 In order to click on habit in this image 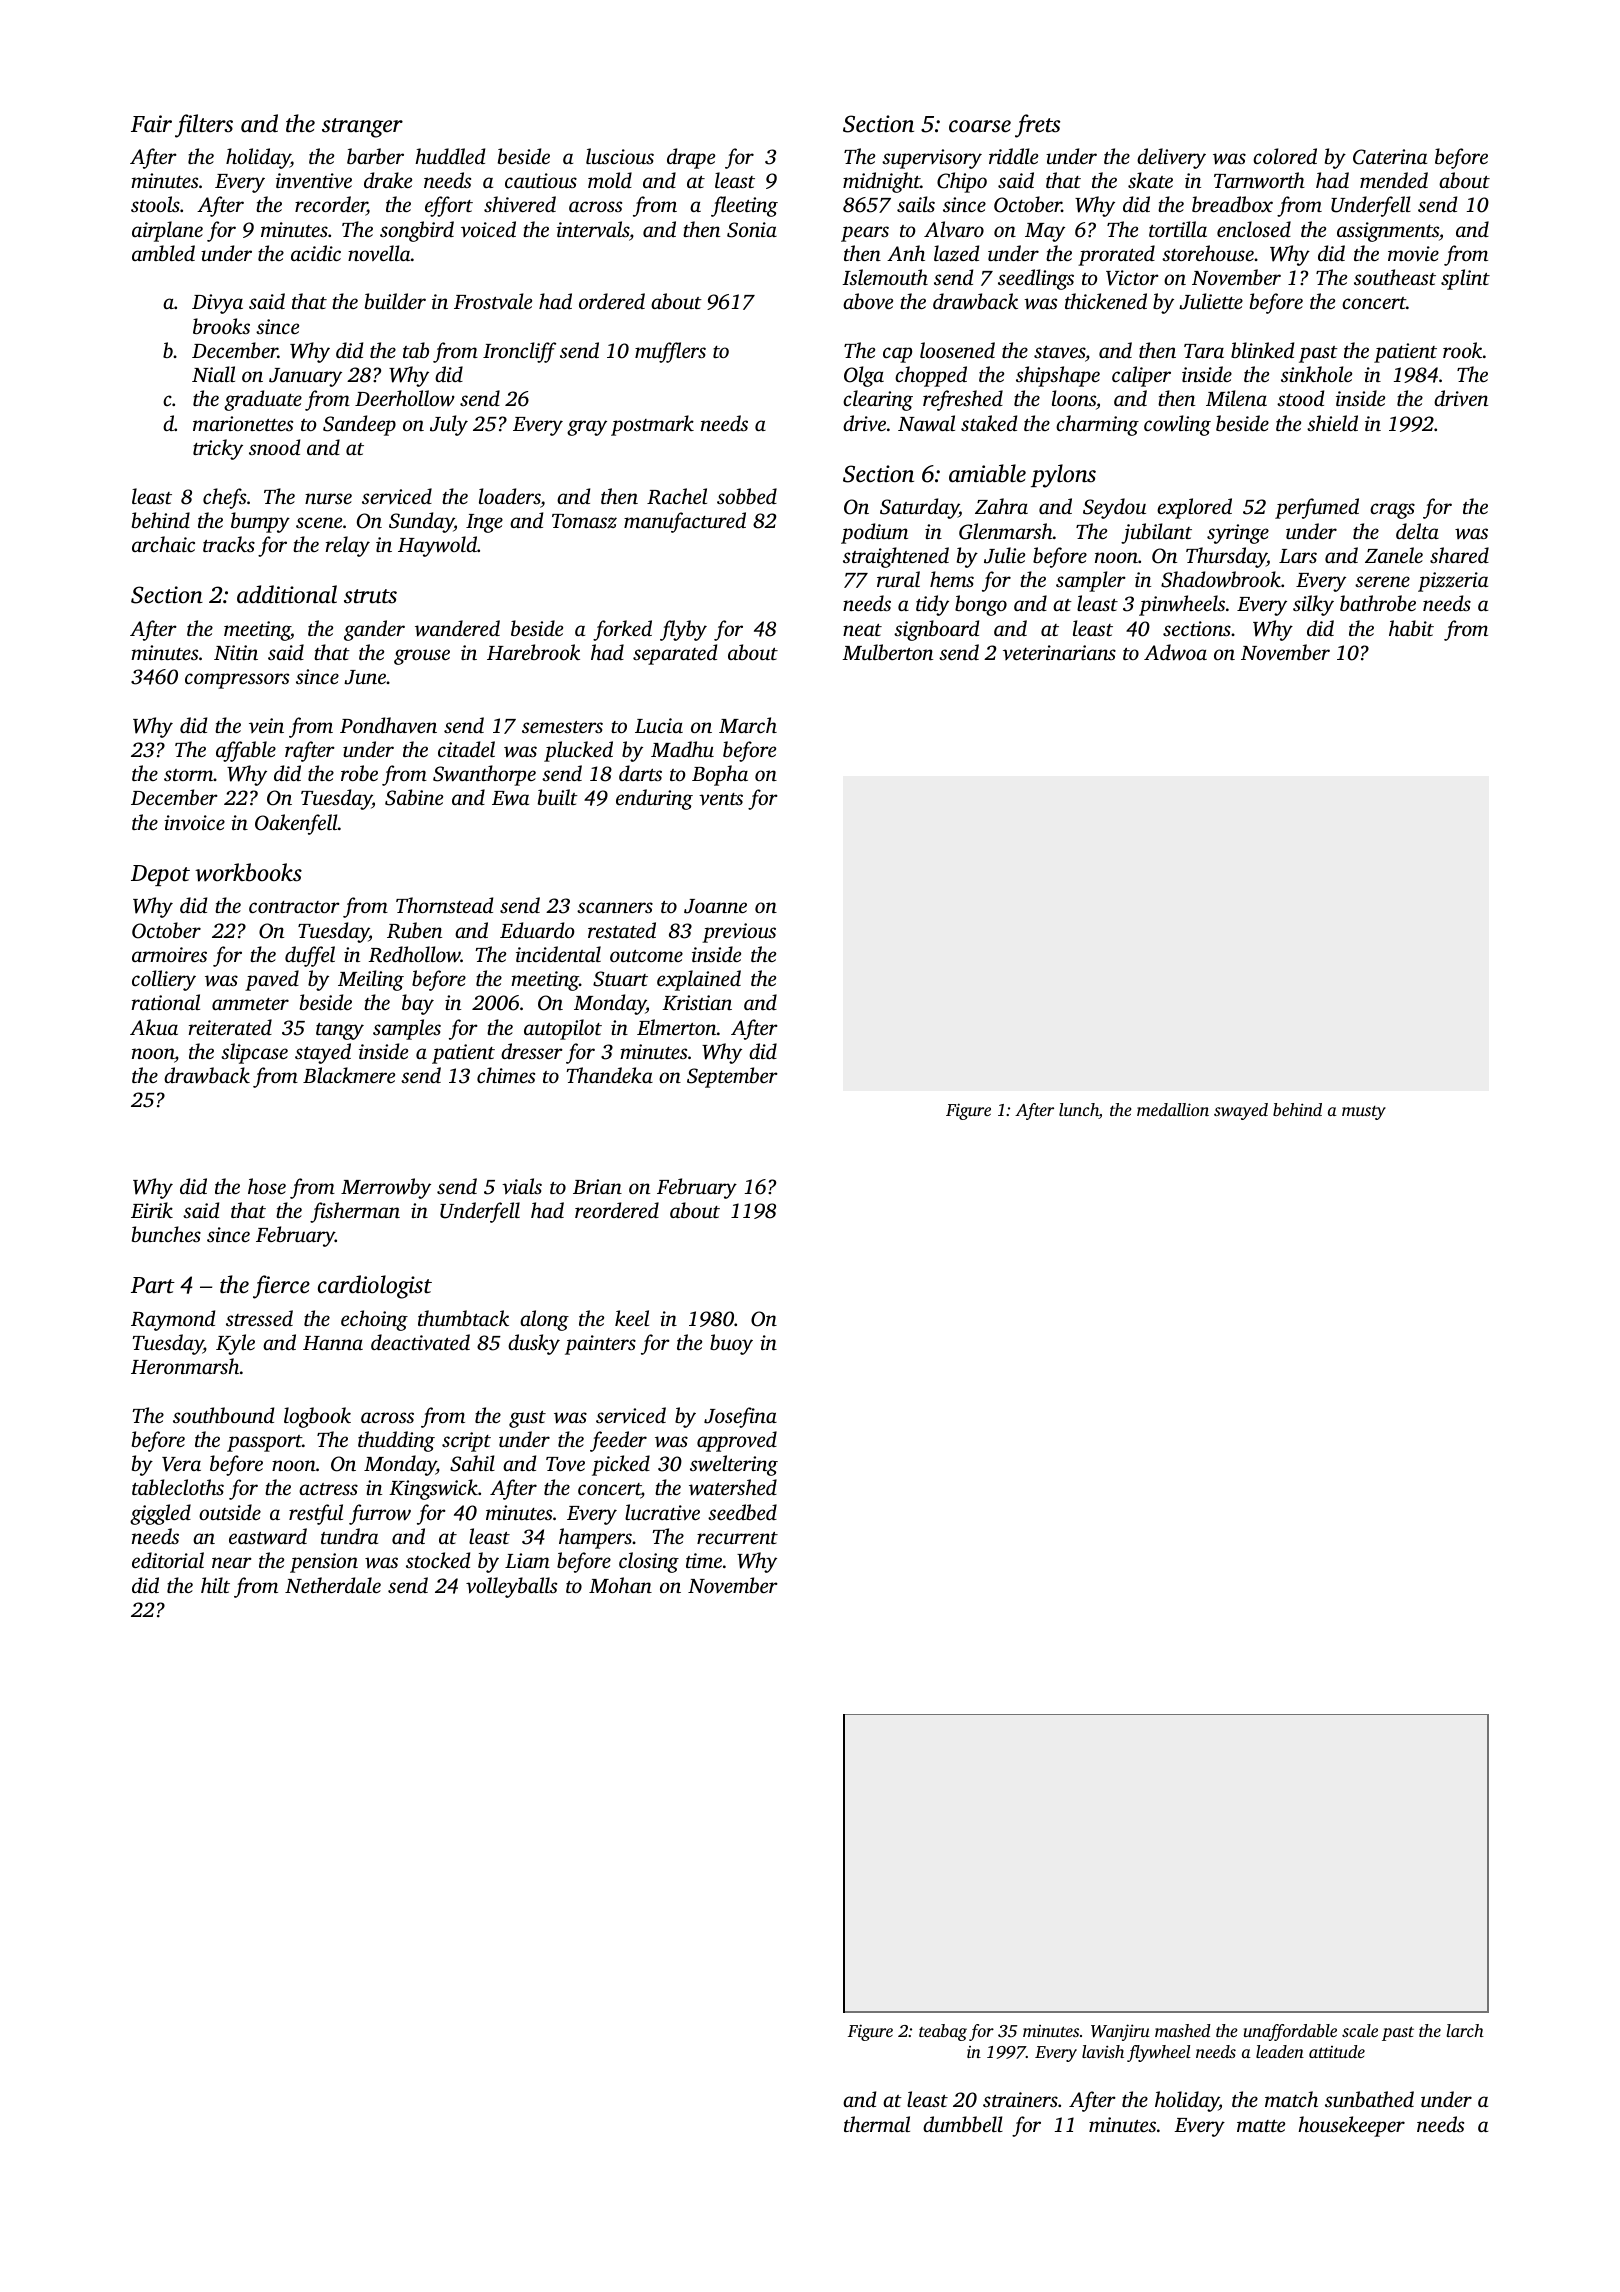, I will do `click(1411, 628)`.
